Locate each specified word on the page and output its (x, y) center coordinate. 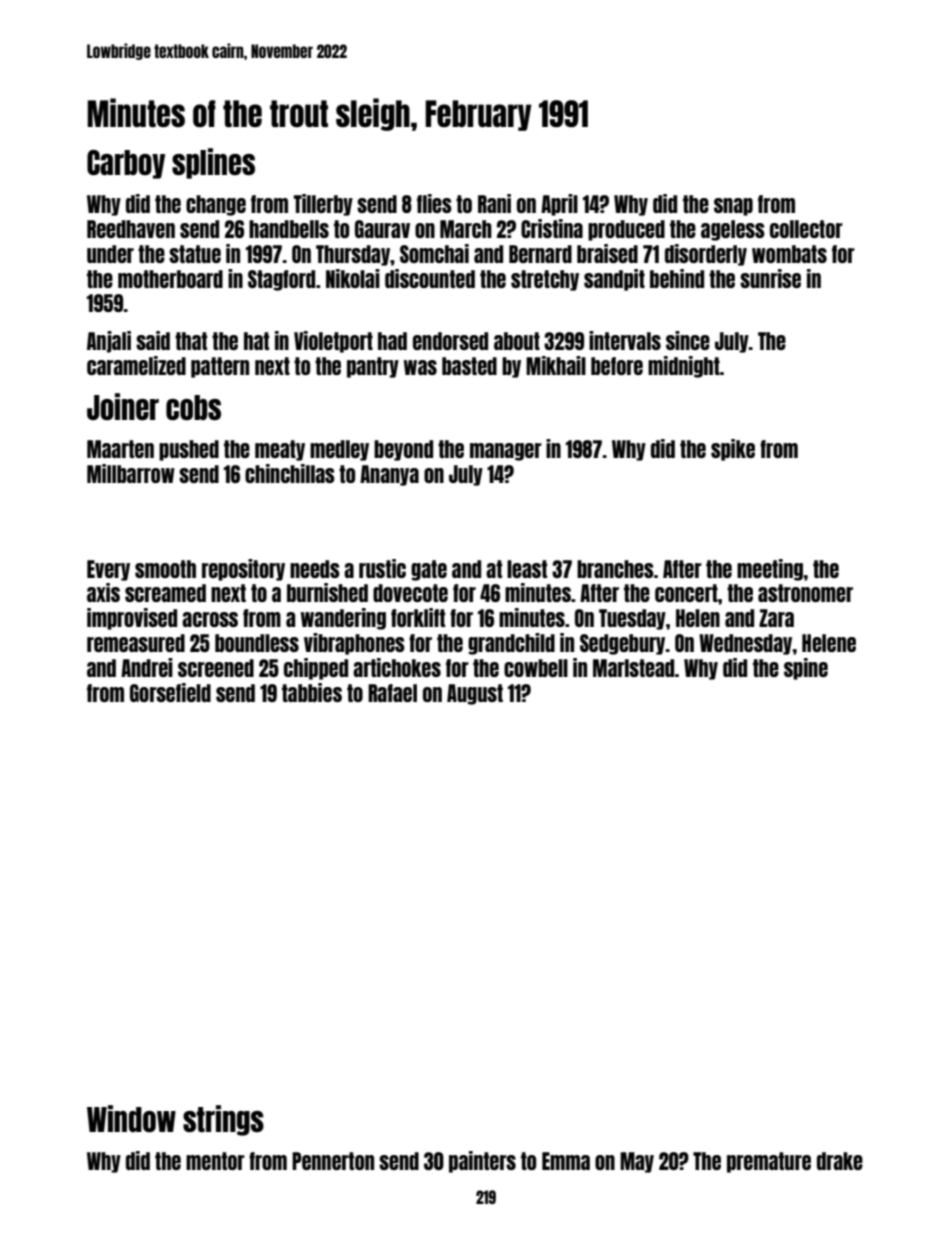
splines (213, 163)
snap (733, 207)
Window (131, 1118)
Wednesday (745, 644)
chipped (316, 669)
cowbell (536, 668)
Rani (494, 203)
